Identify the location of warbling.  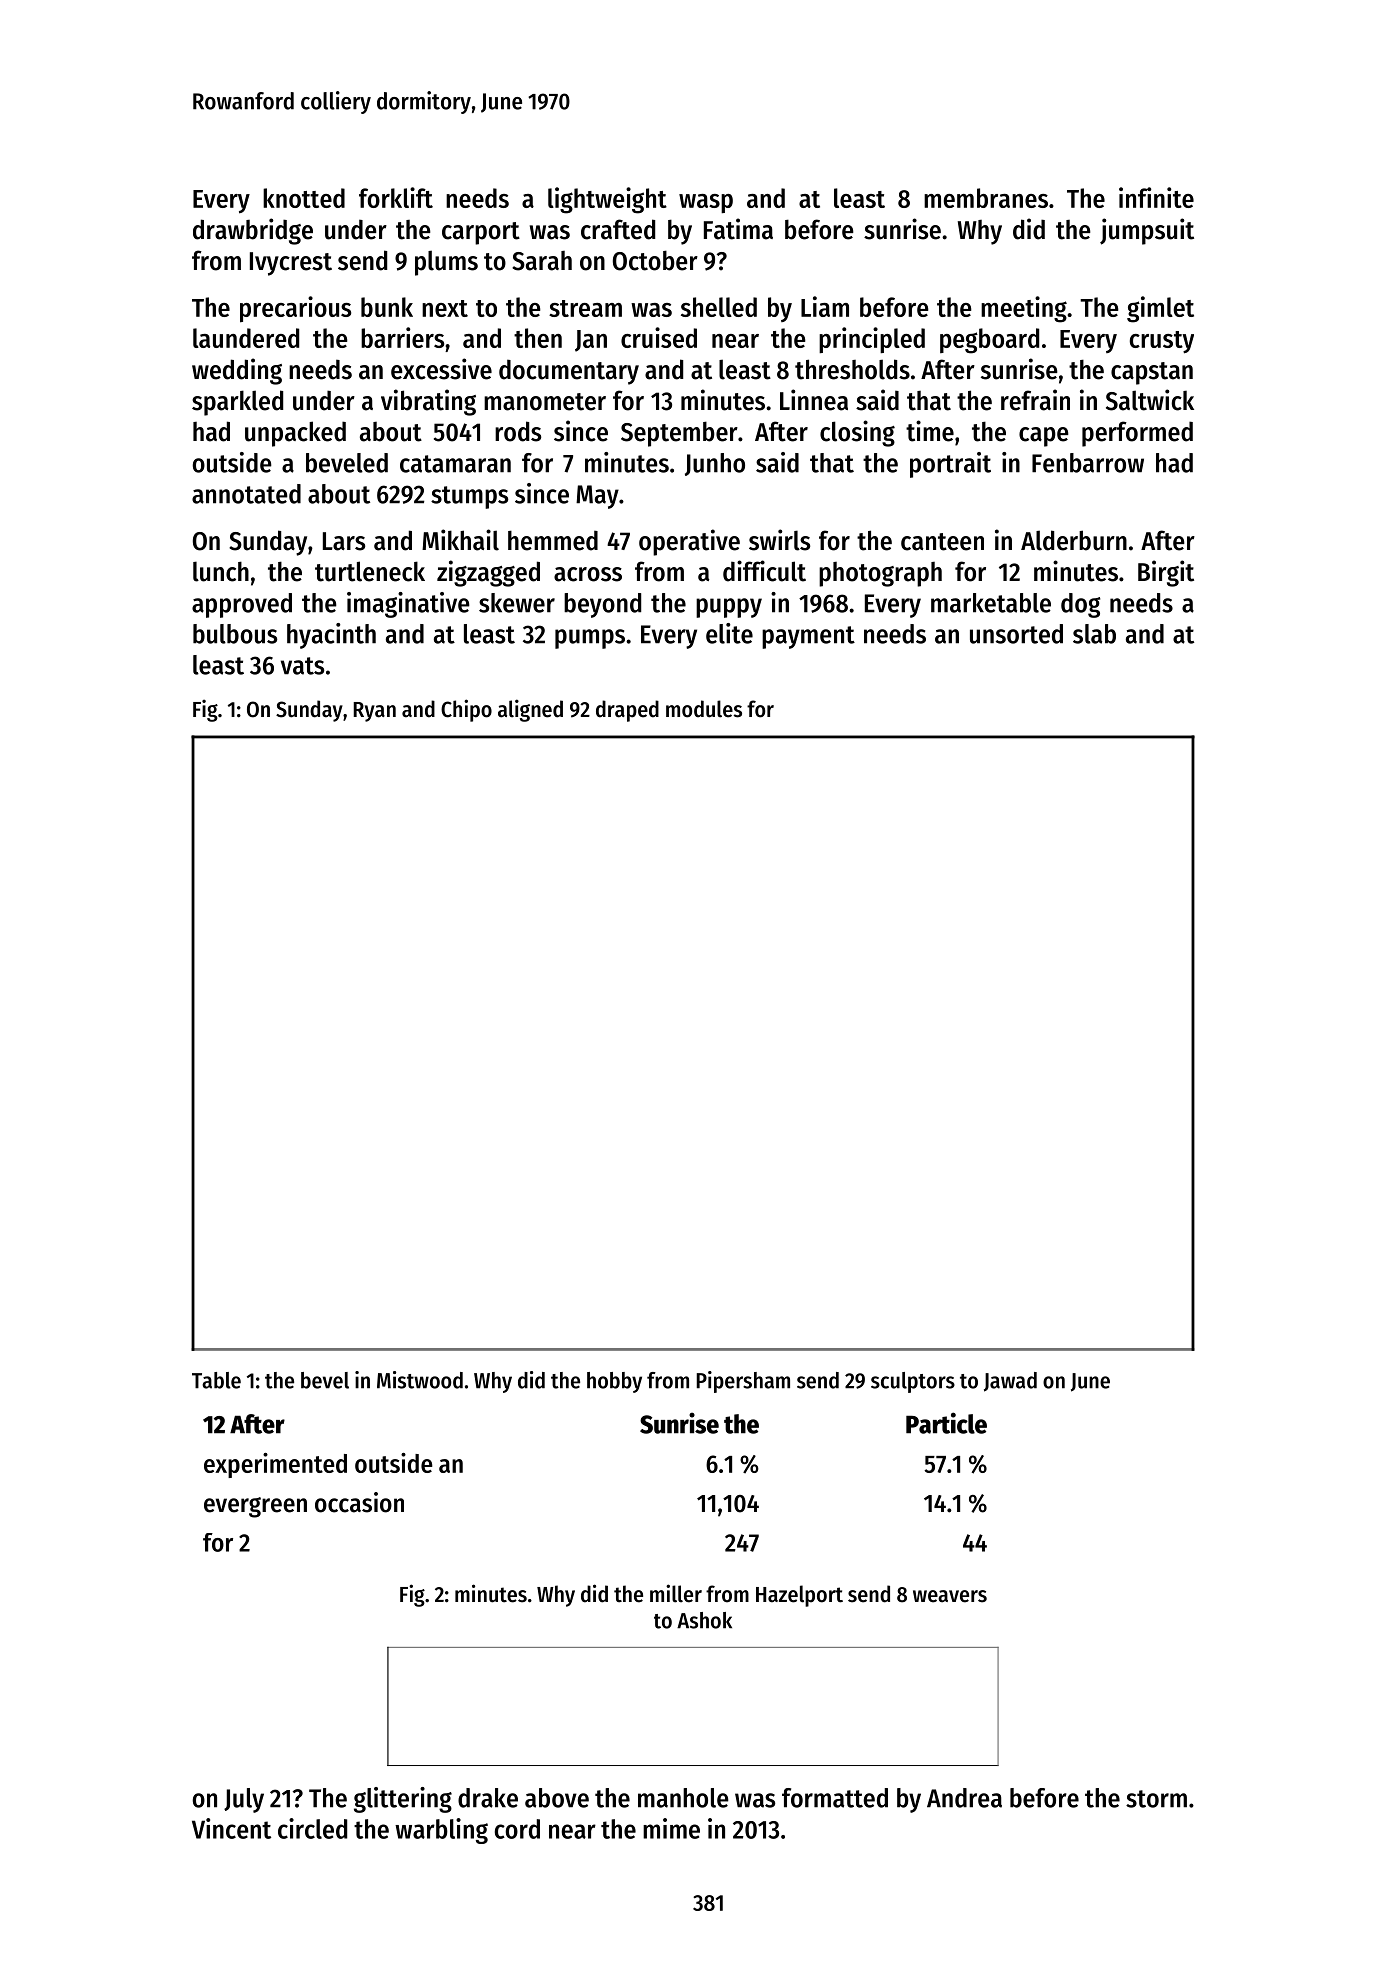
(441, 1831).
